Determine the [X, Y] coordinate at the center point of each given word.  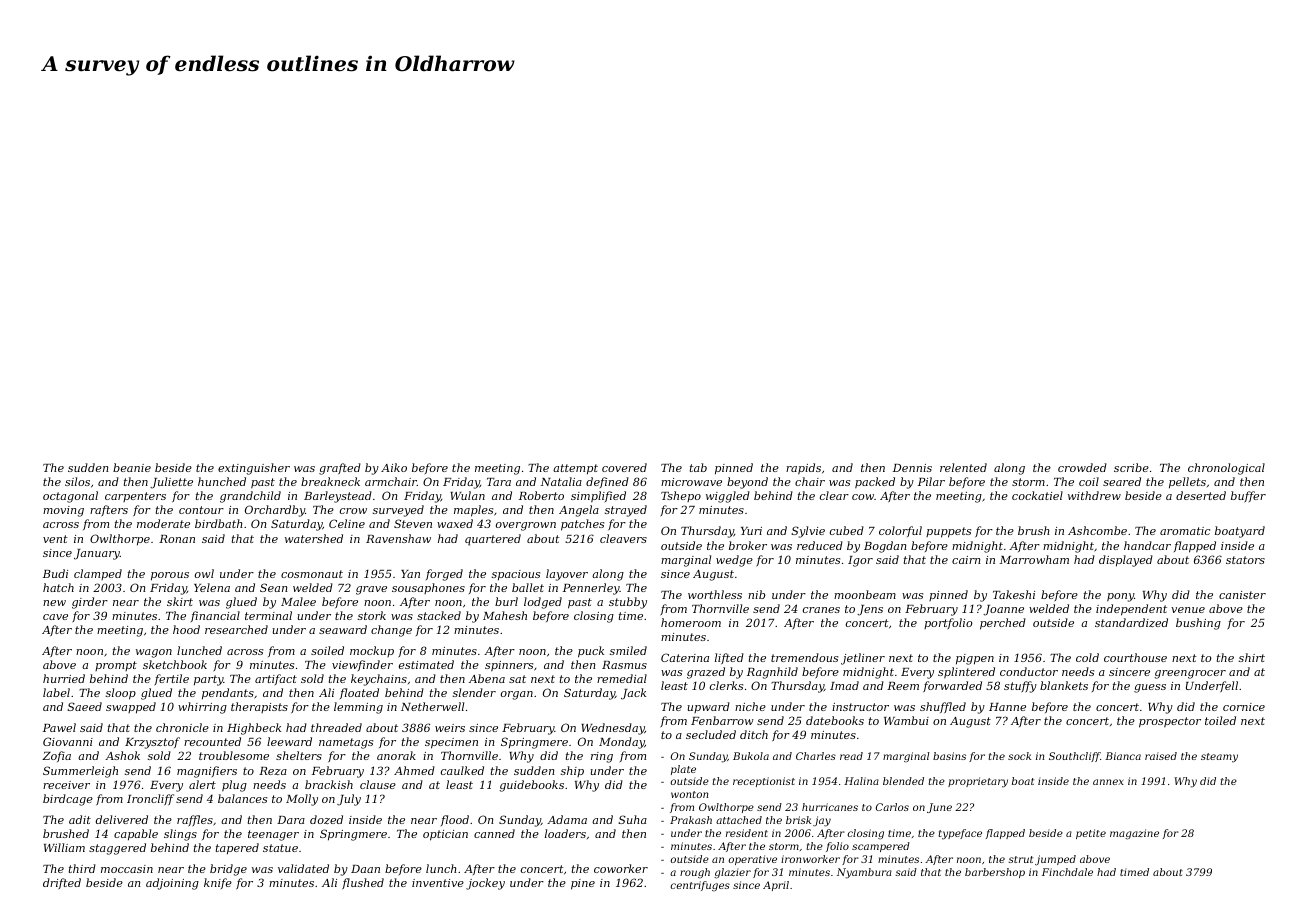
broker [748, 545]
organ [517, 695]
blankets [1064, 685]
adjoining [172, 884]
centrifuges [700, 886]
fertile [171, 679]
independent [1131, 610]
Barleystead [338, 497]
